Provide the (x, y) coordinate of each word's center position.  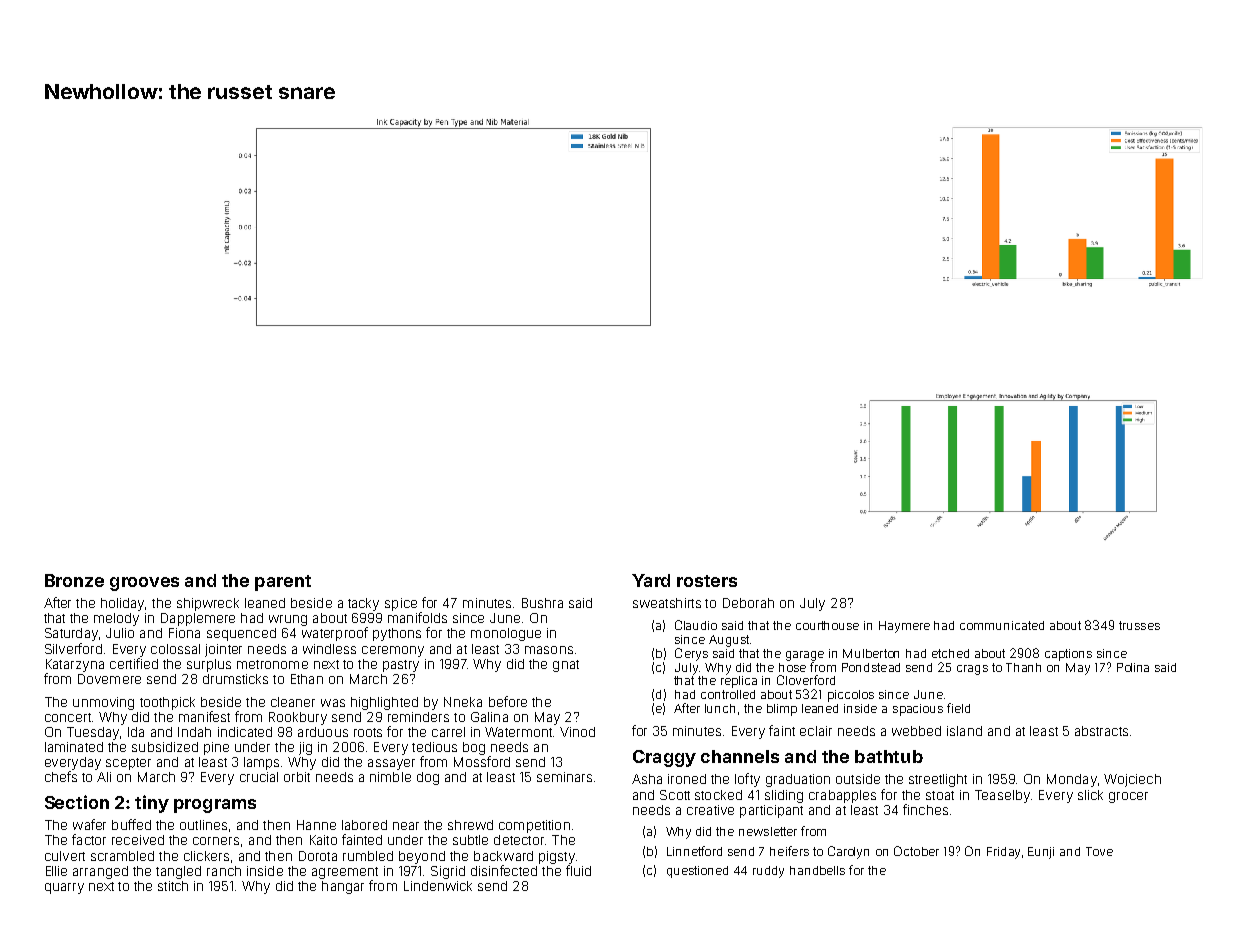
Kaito (323, 840)
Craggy (664, 758)
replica (739, 682)
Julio (120, 633)
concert (68, 717)
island (964, 731)
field (958, 708)
